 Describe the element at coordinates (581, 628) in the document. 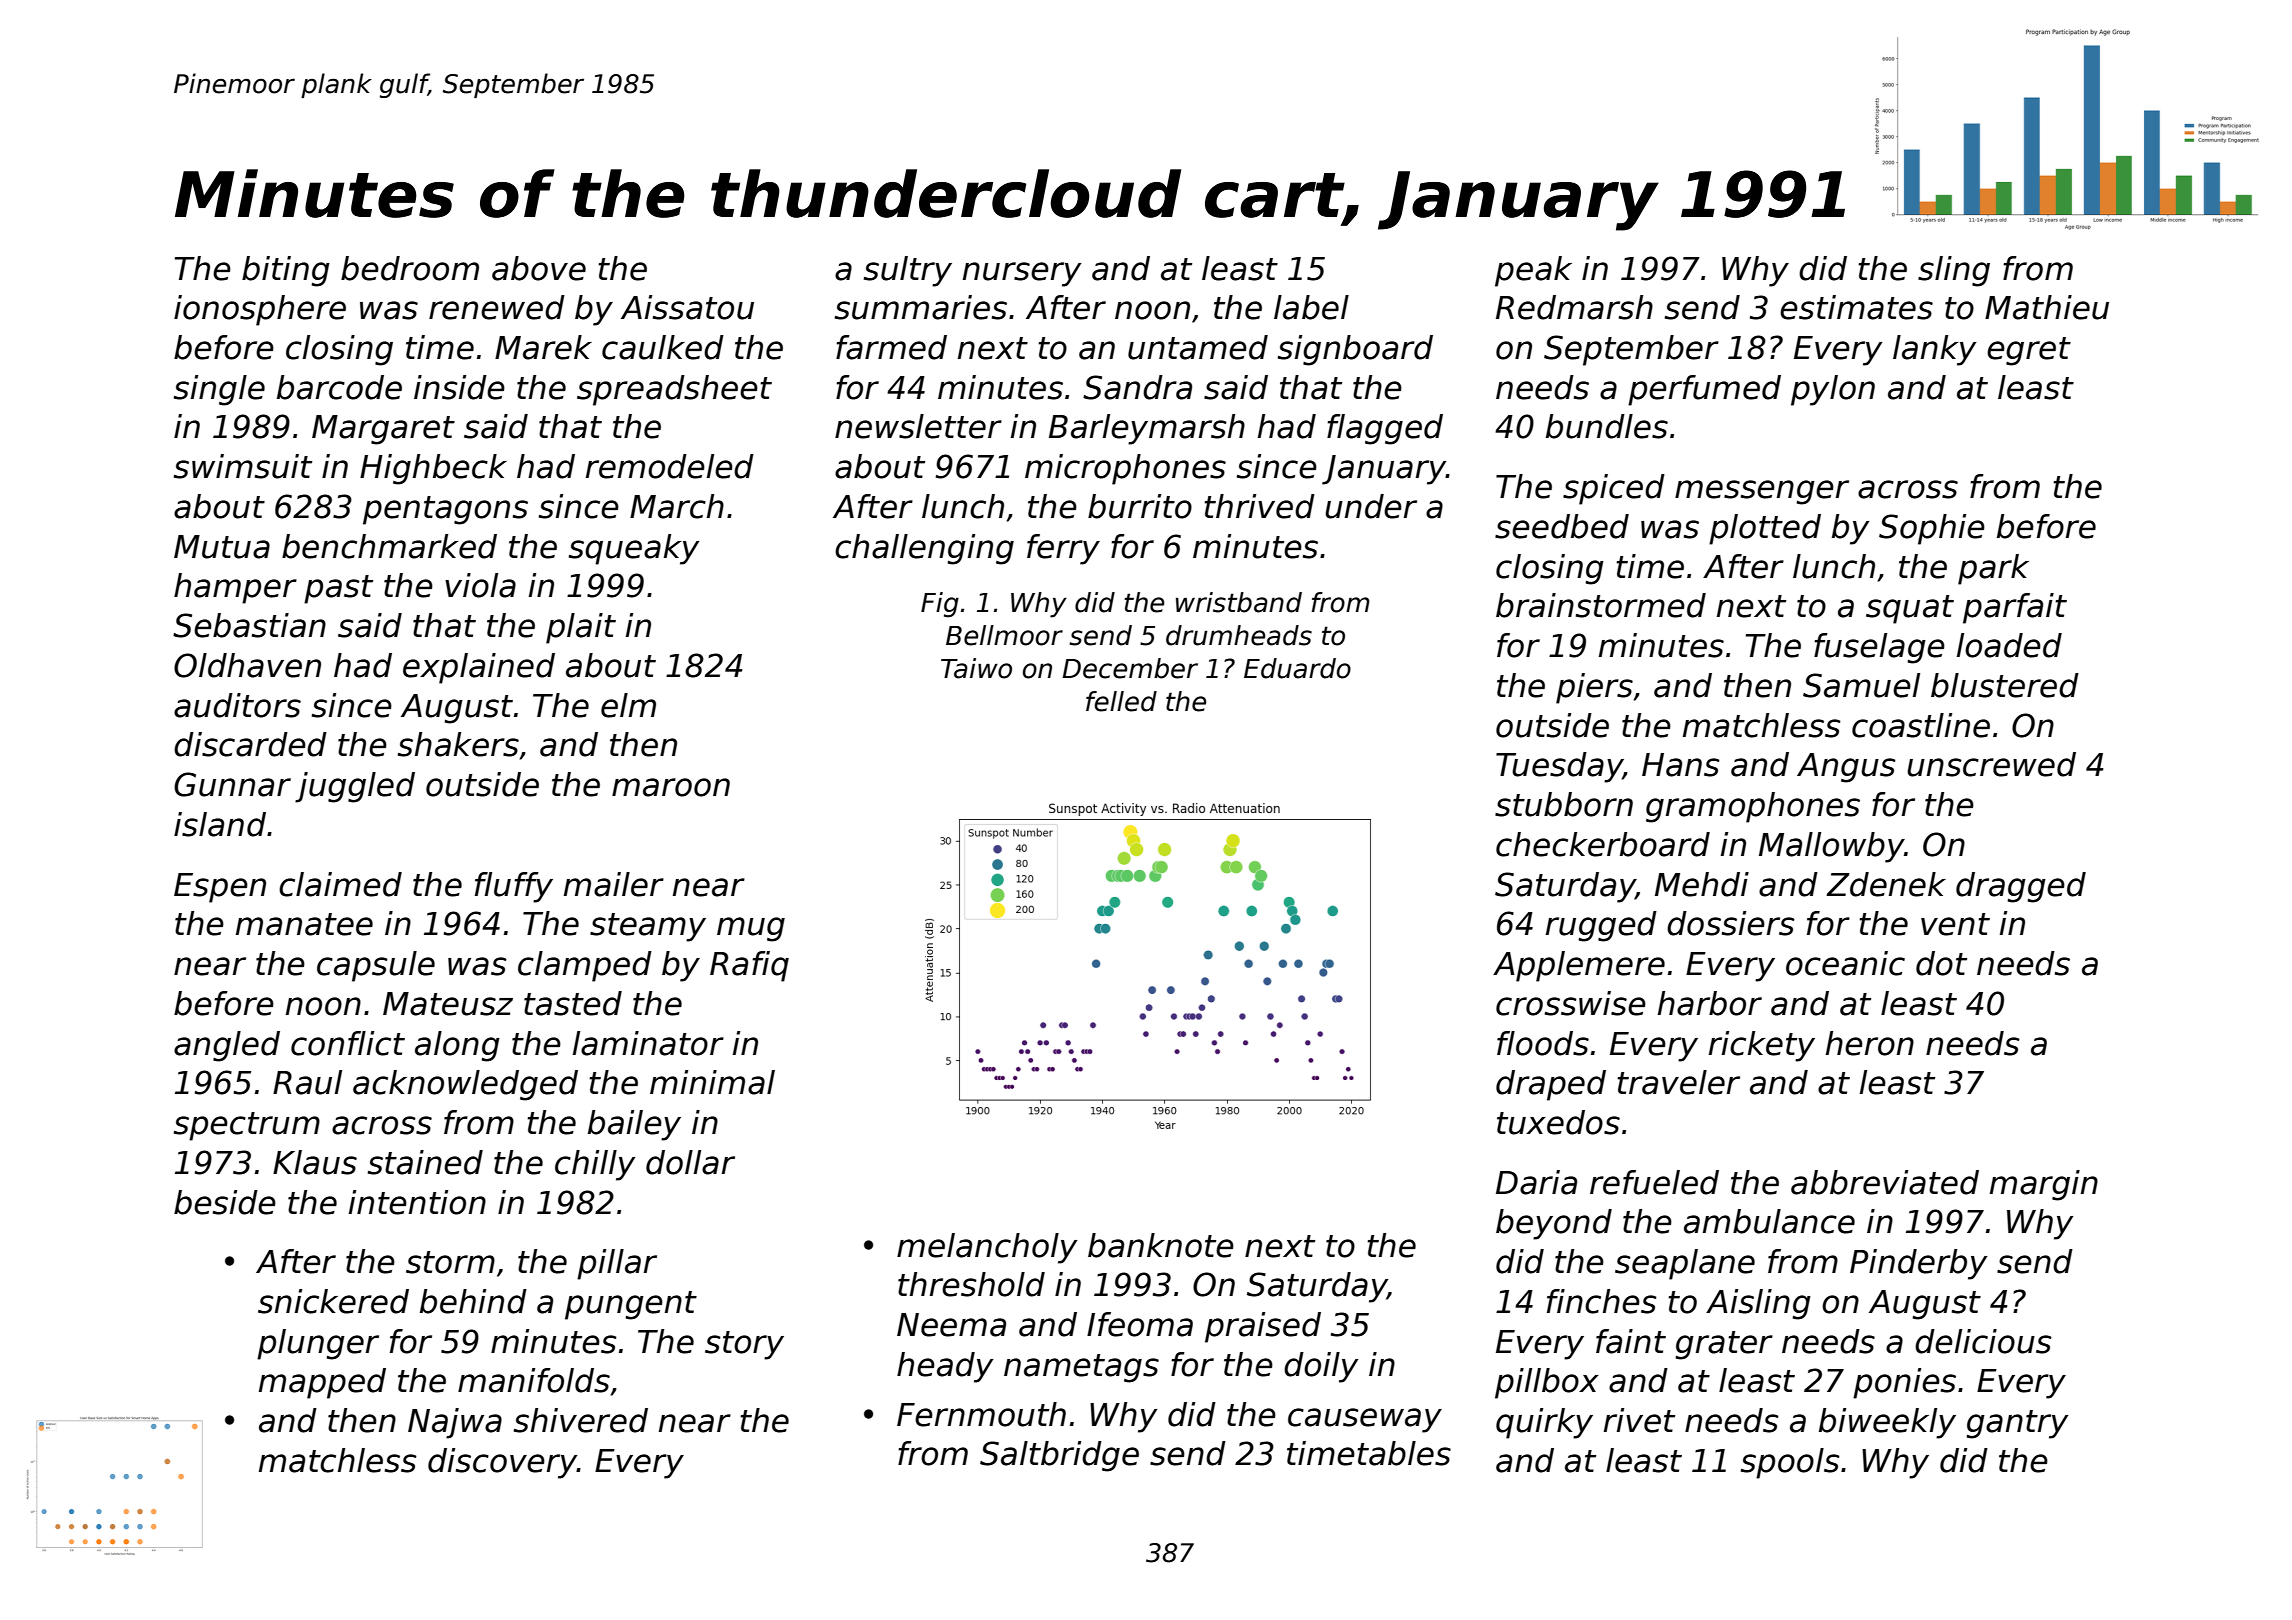

I see `plait` at that location.
